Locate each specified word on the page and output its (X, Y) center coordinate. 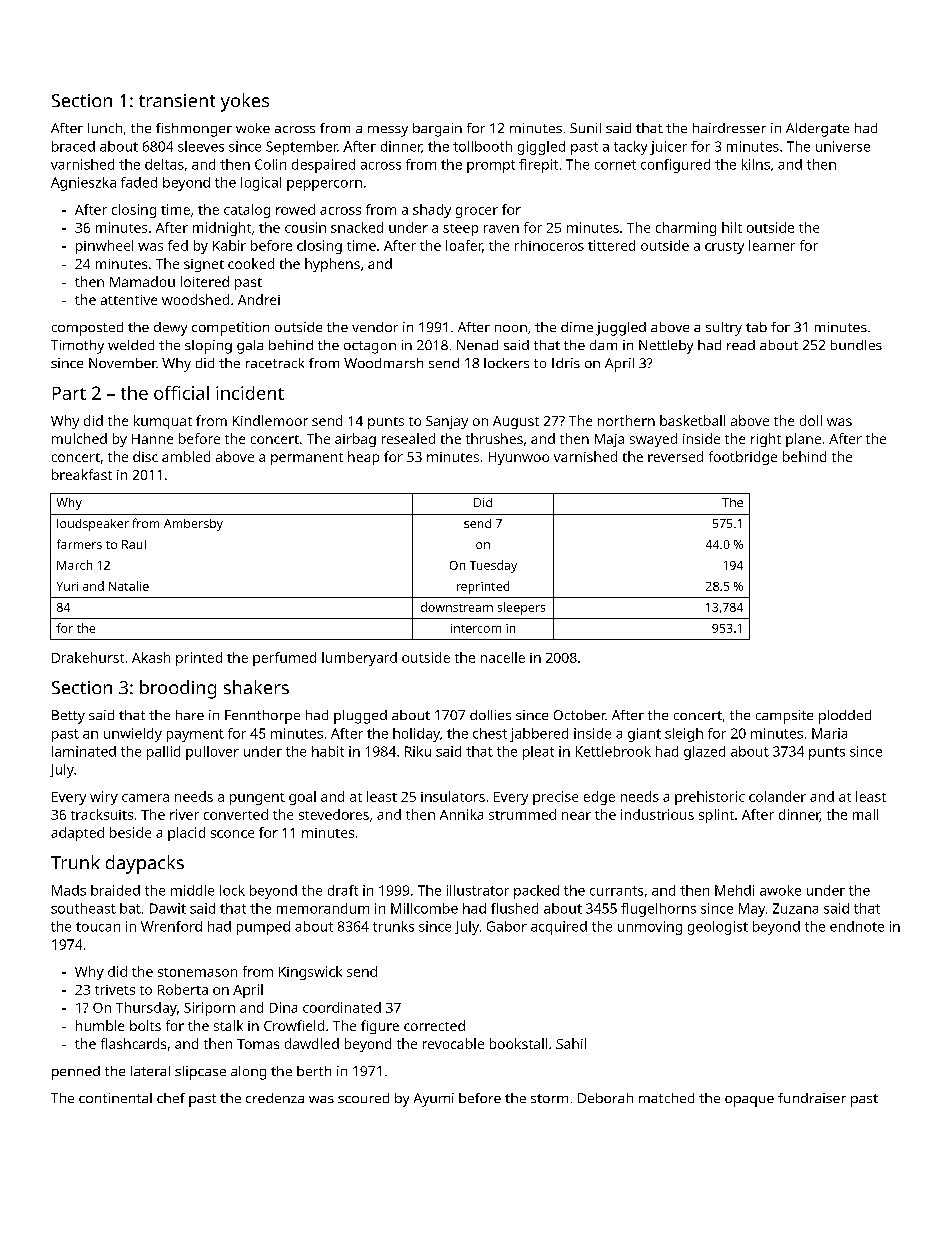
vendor (375, 327)
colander (777, 796)
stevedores (334, 814)
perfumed (284, 659)
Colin (270, 164)
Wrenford (171, 926)
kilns (756, 164)
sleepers (521, 608)
